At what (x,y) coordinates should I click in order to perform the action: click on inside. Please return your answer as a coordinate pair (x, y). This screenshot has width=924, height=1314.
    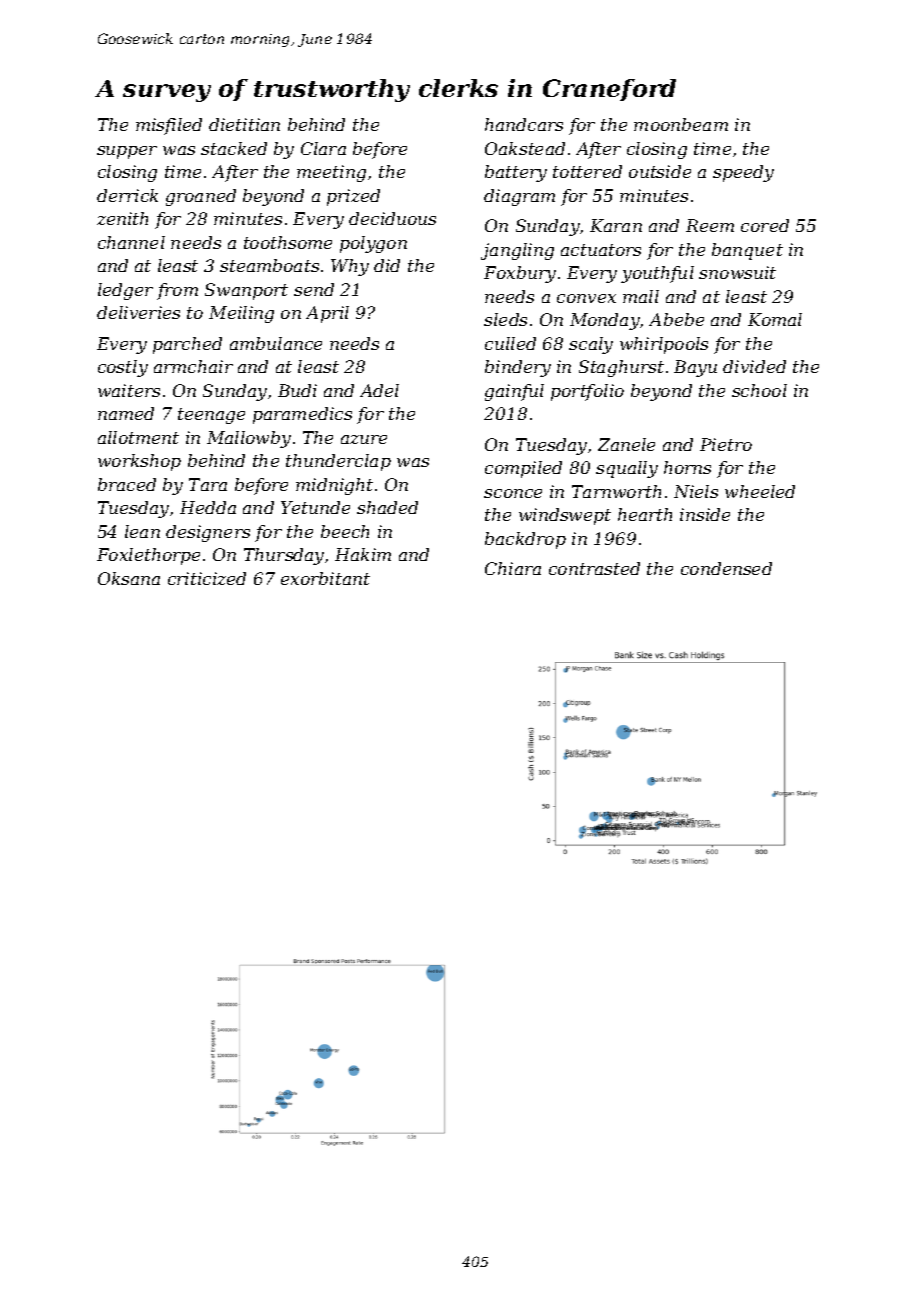
    Looking at the image, I should click on (705, 514).
